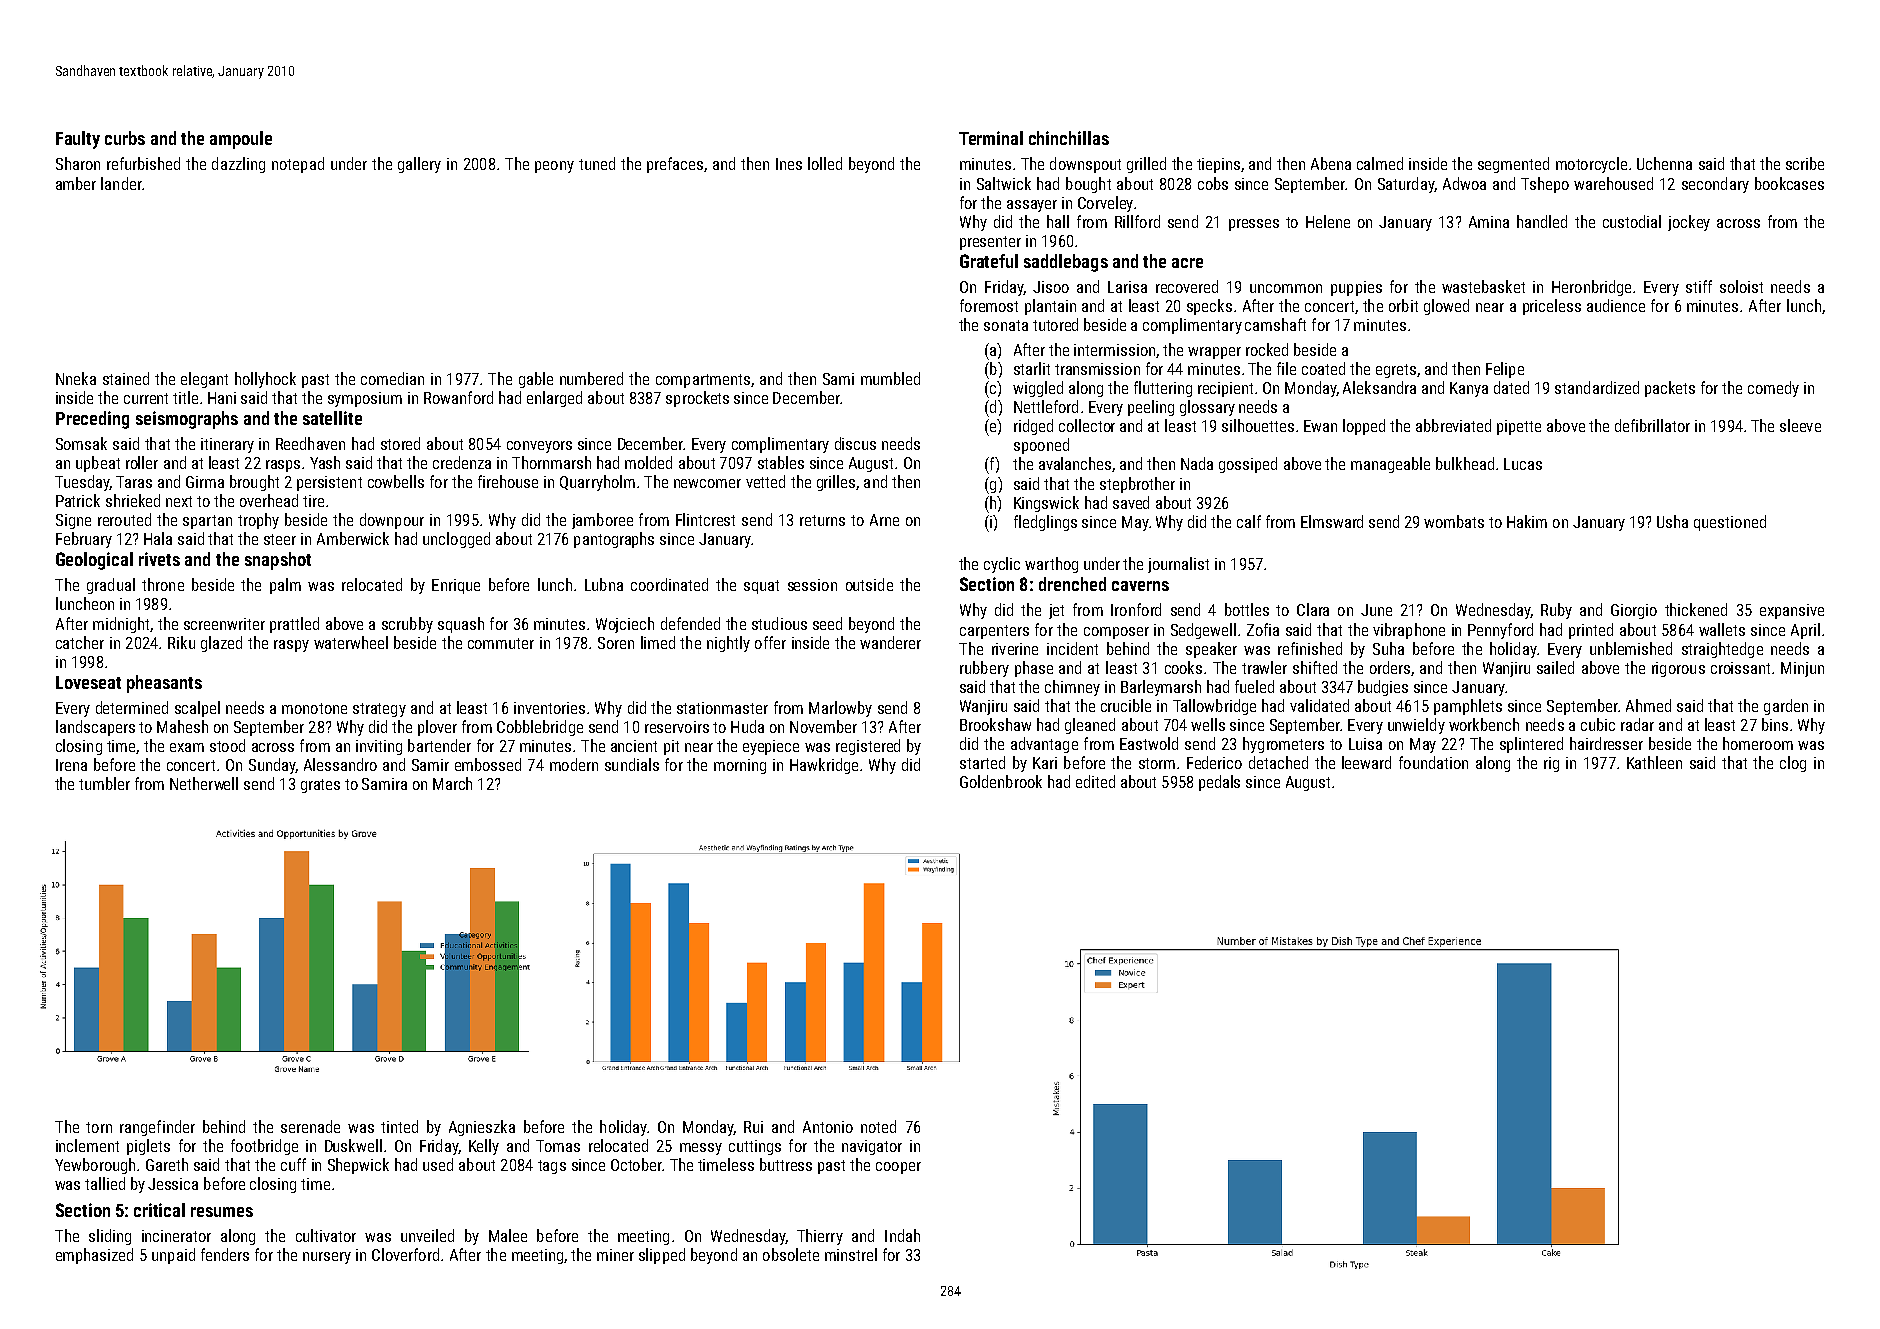 This screenshot has height=1329, width=1880. Describe the element at coordinates (898, 1168) in the screenshot. I see `cooper` at that location.
